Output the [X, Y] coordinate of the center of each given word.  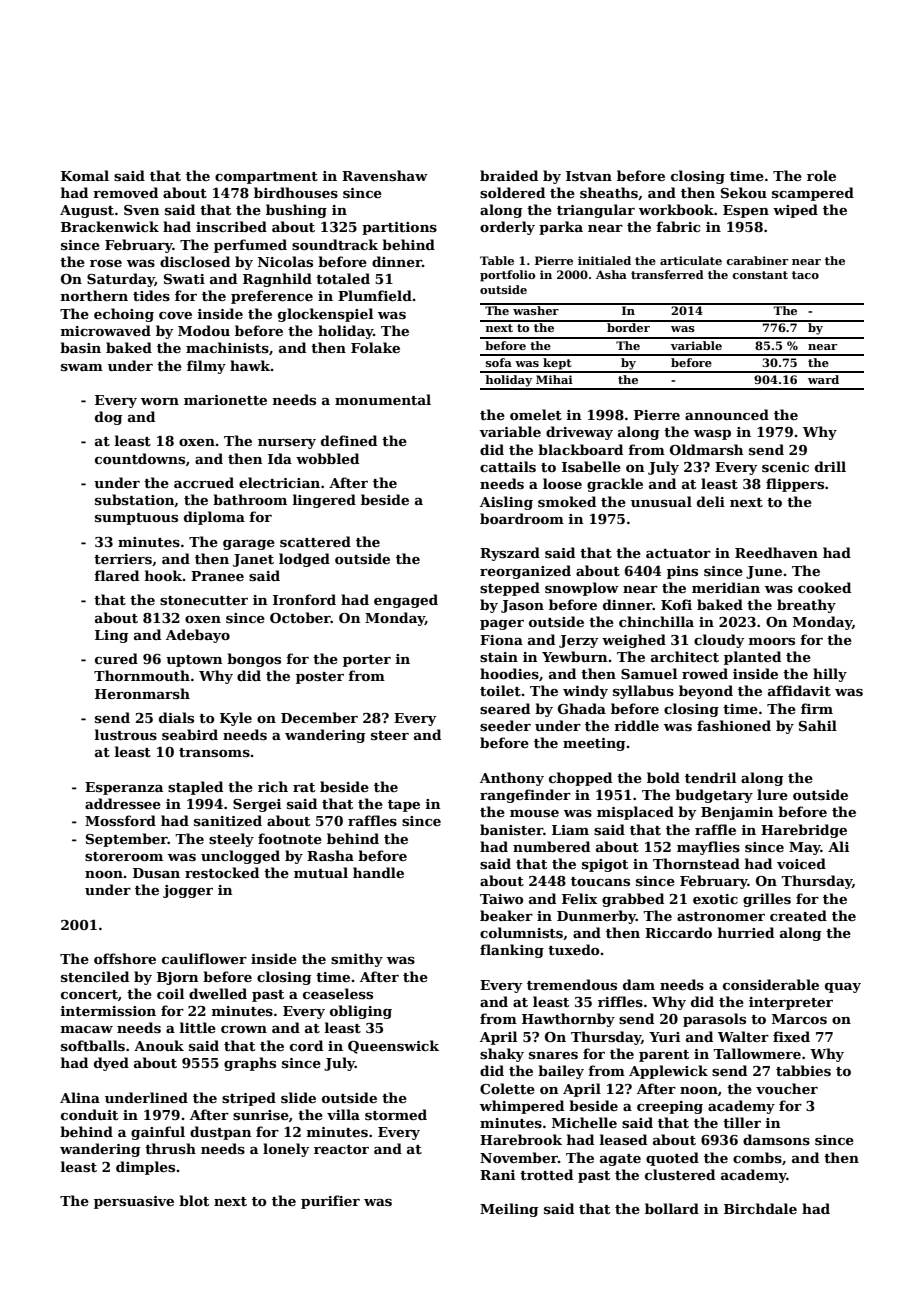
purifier [330, 1202]
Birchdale [760, 1208]
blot [194, 1200]
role [821, 175]
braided [509, 175]
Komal [85, 175]
